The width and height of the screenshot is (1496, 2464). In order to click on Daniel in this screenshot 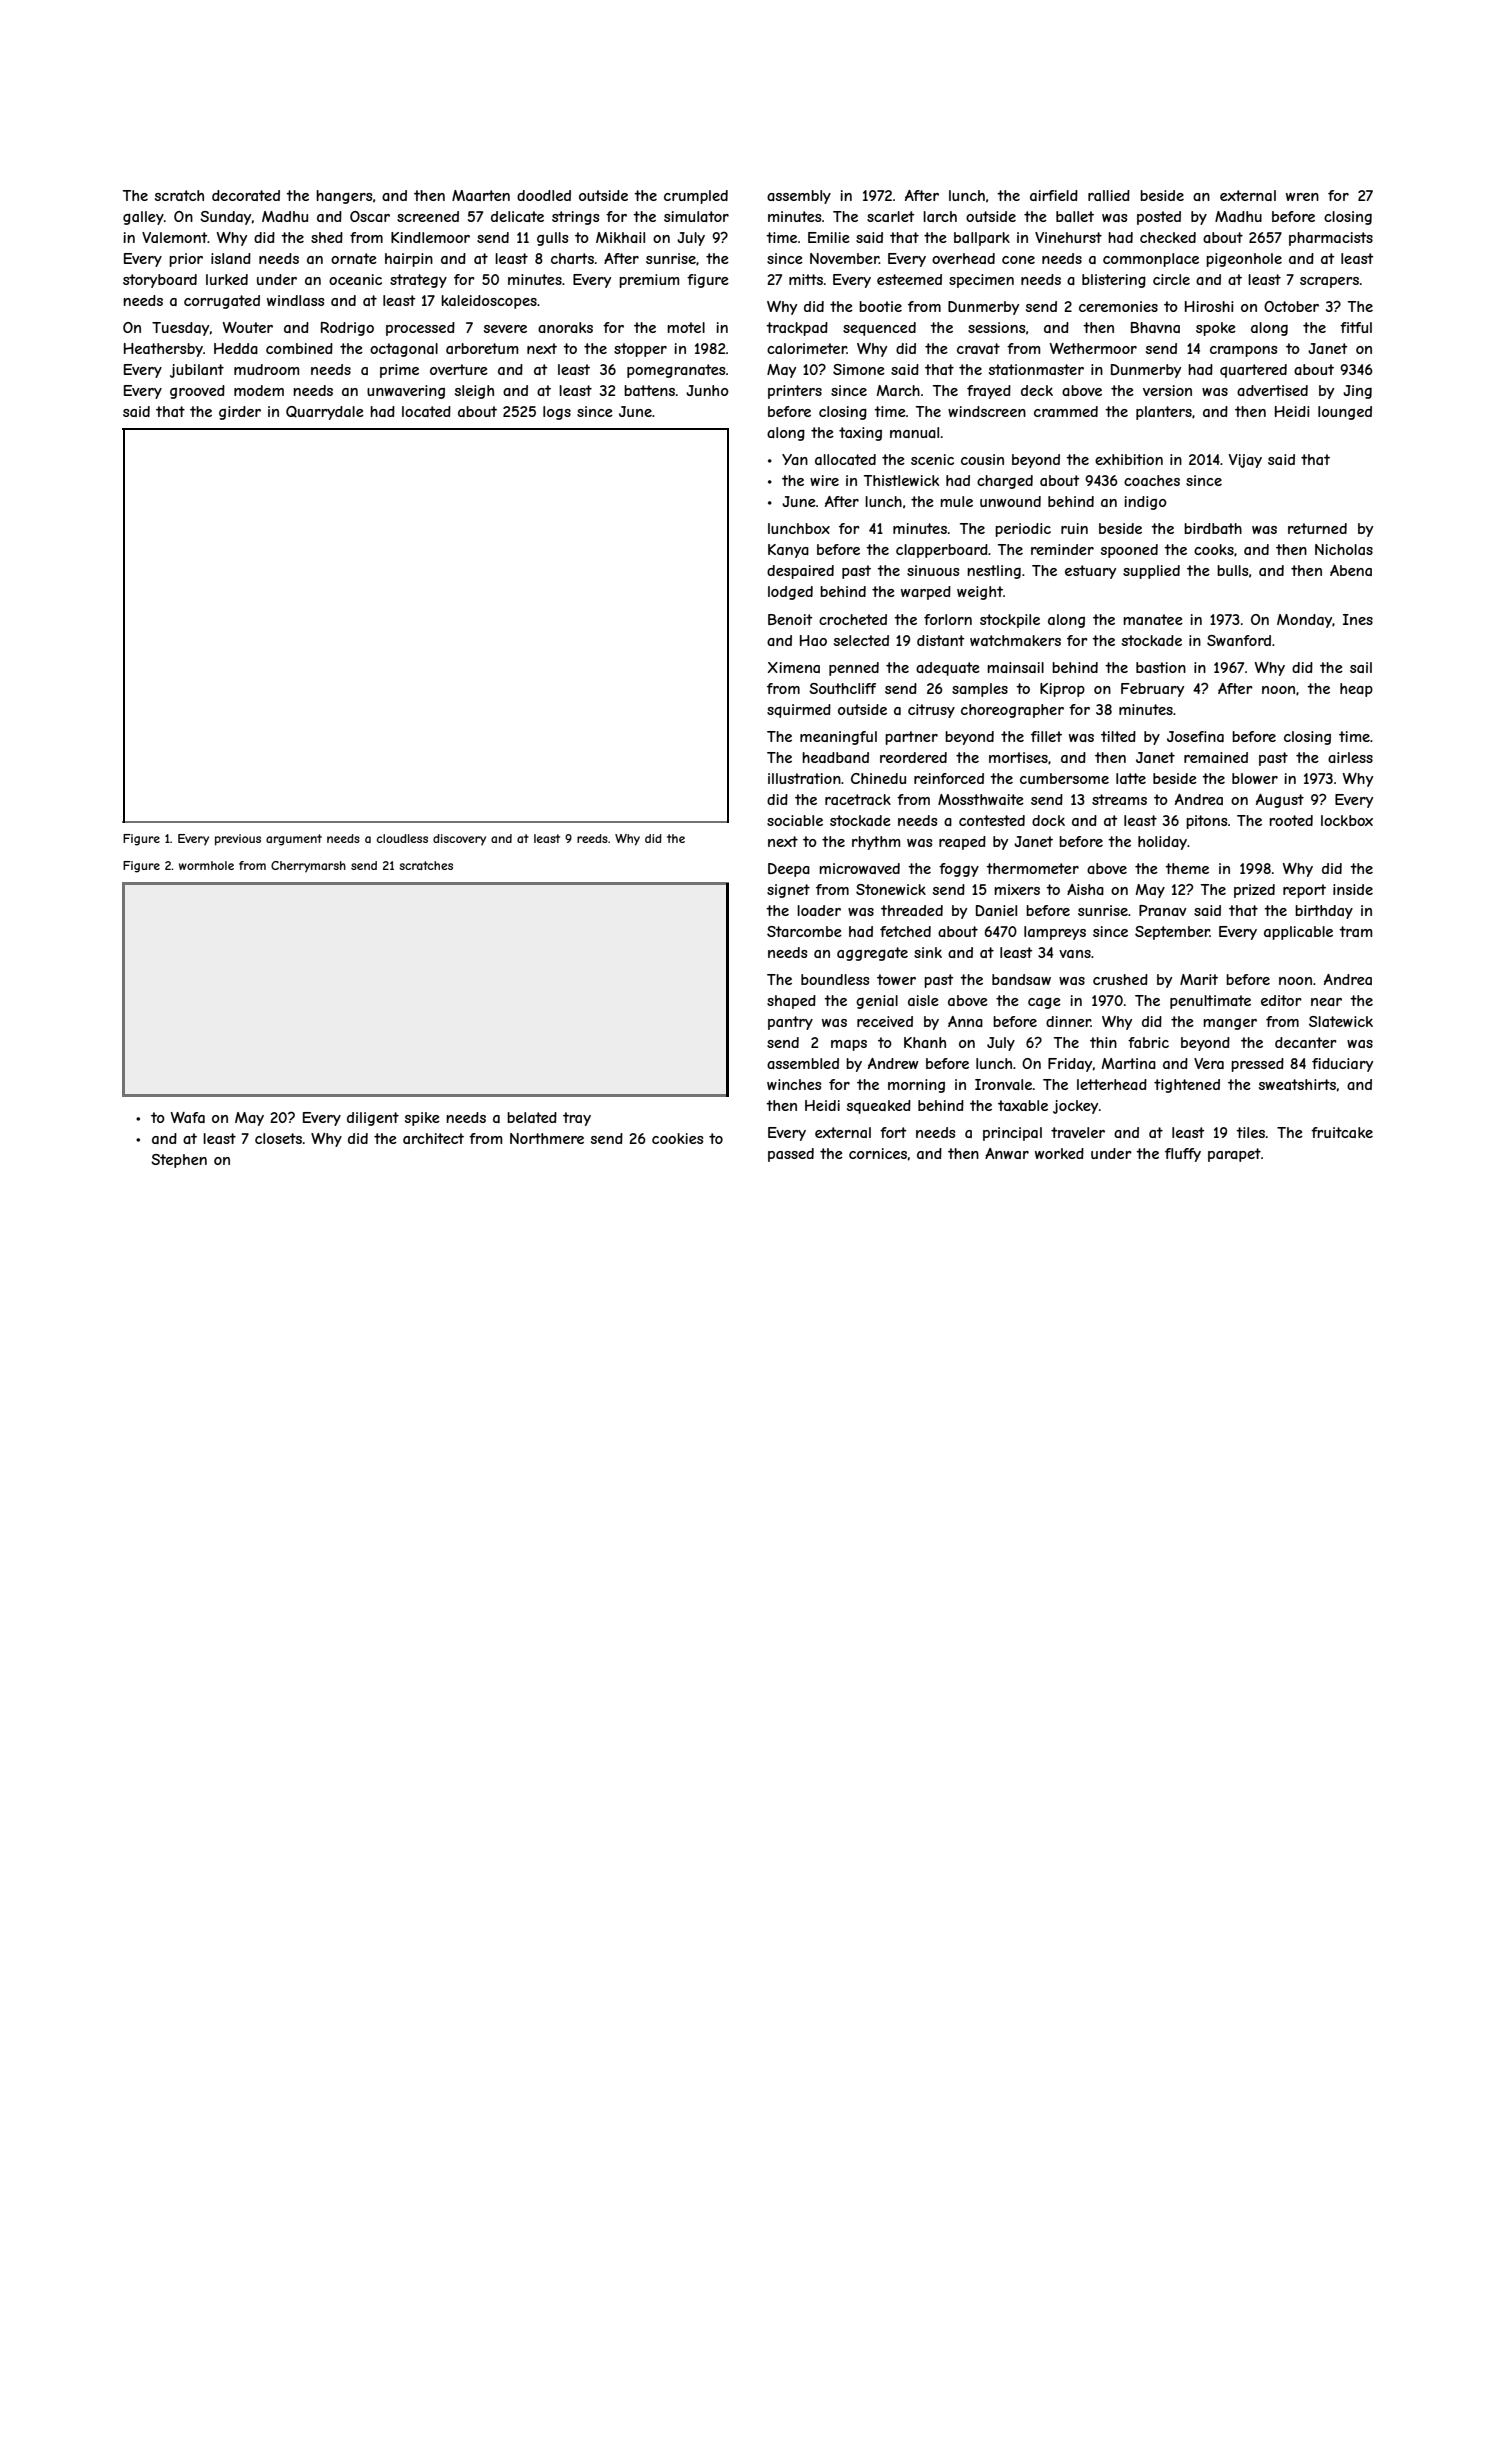, I will do `click(996, 910)`.
